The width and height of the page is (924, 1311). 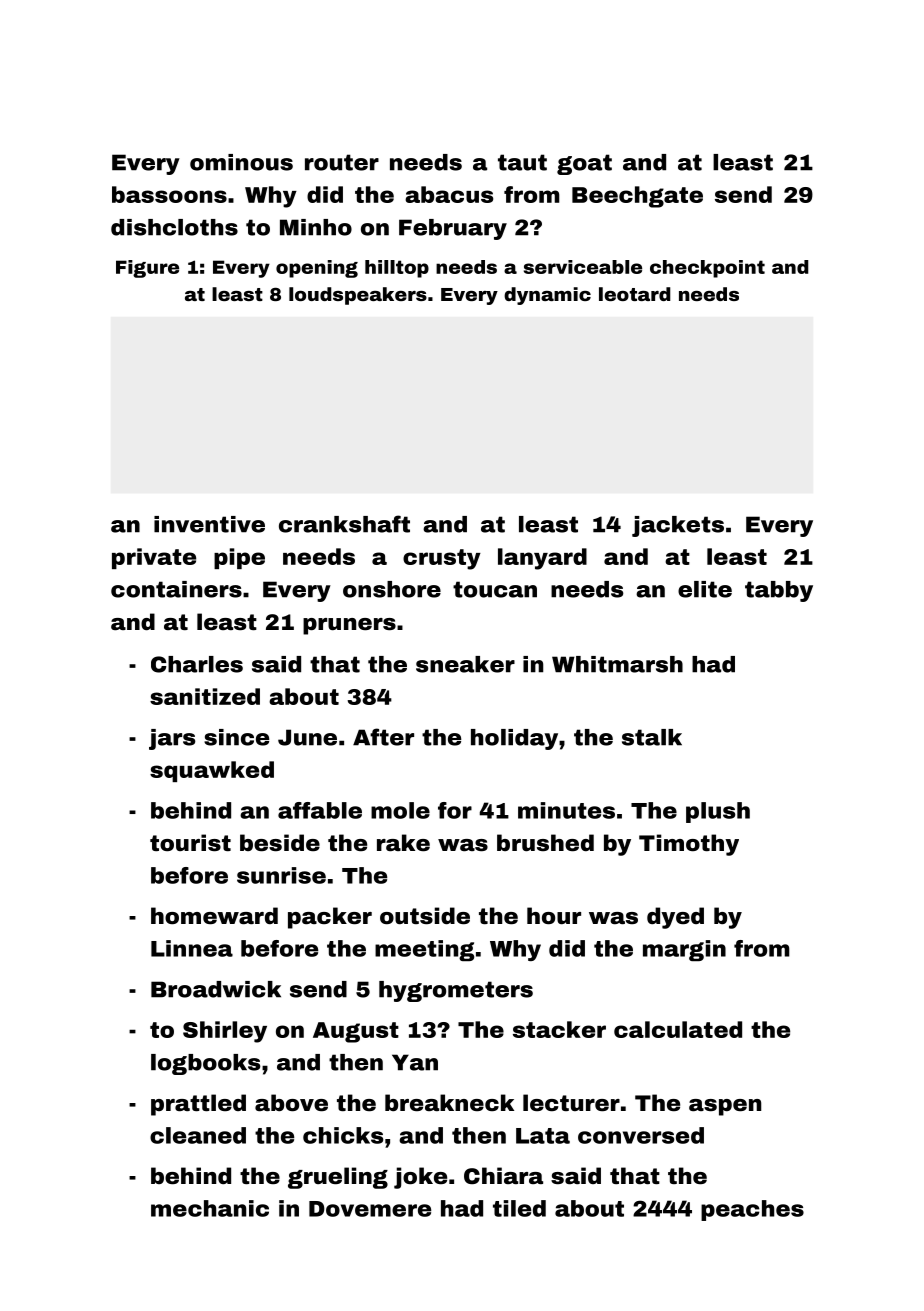 What do you see at coordinates (652, 737) in the page?
I see `stalk` at bounding box center [652, 737].
